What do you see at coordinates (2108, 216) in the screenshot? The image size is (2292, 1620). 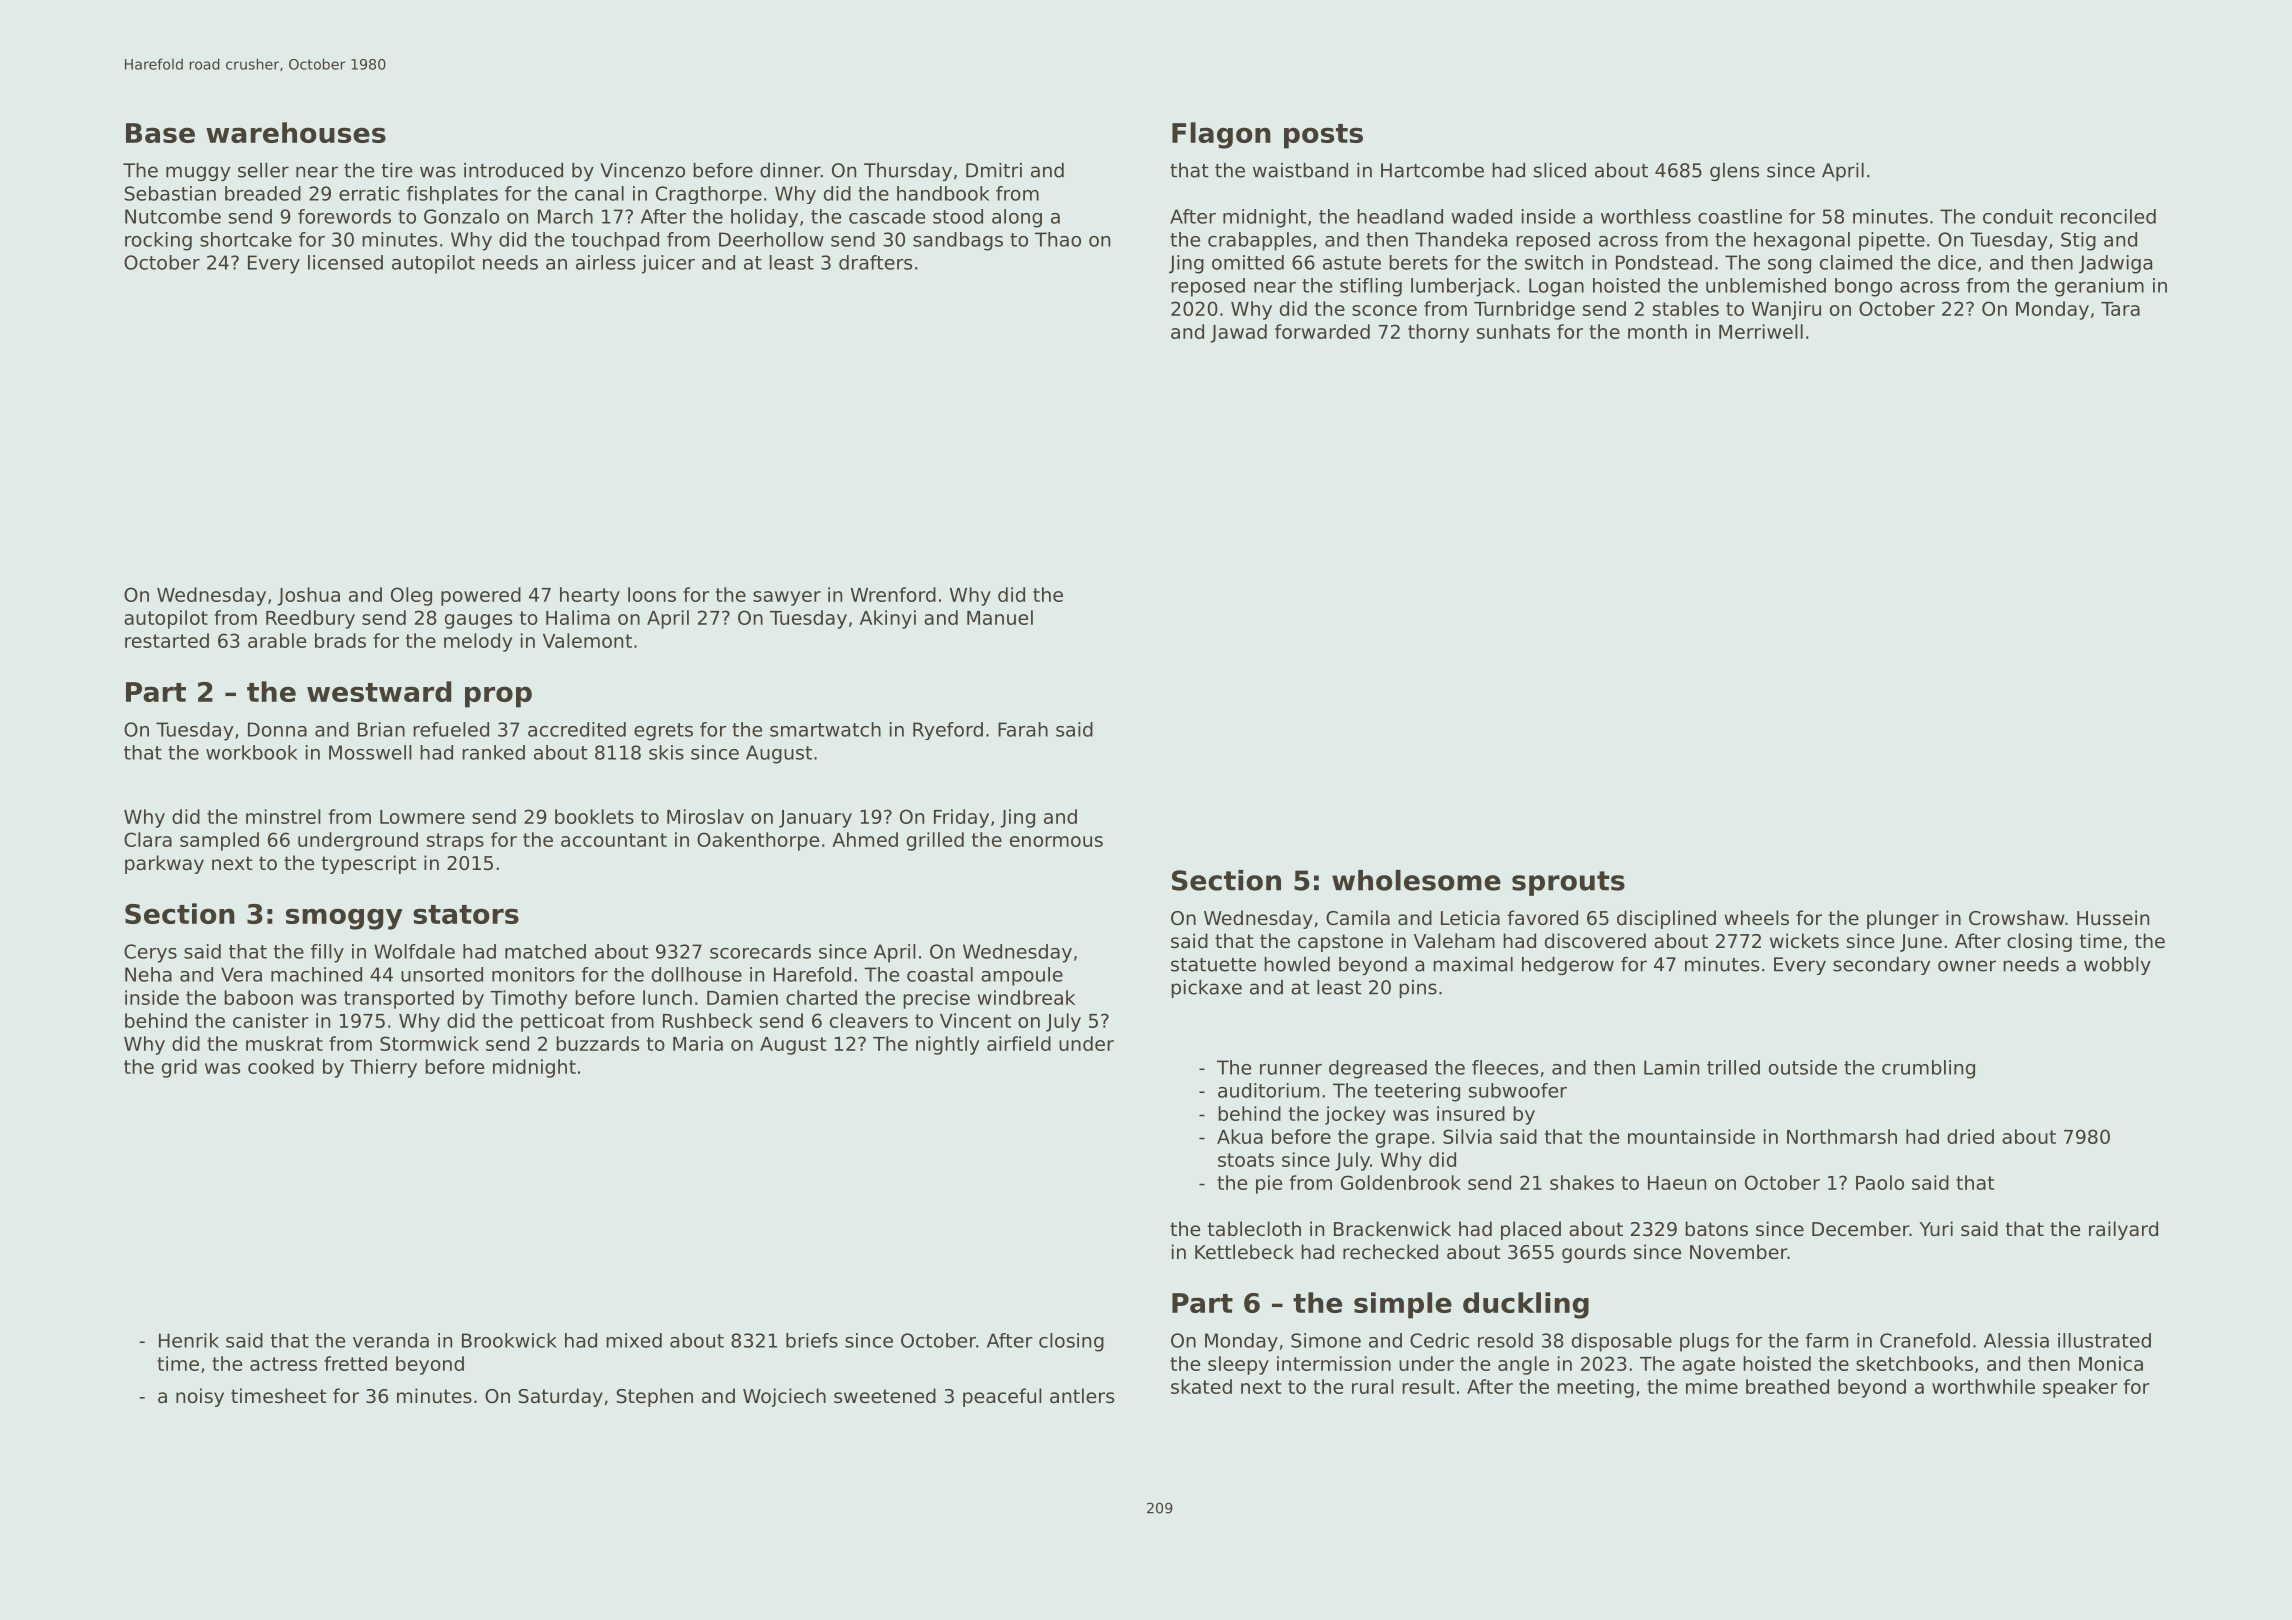 I see `reconciled` at bounding box center [2108, 216].
